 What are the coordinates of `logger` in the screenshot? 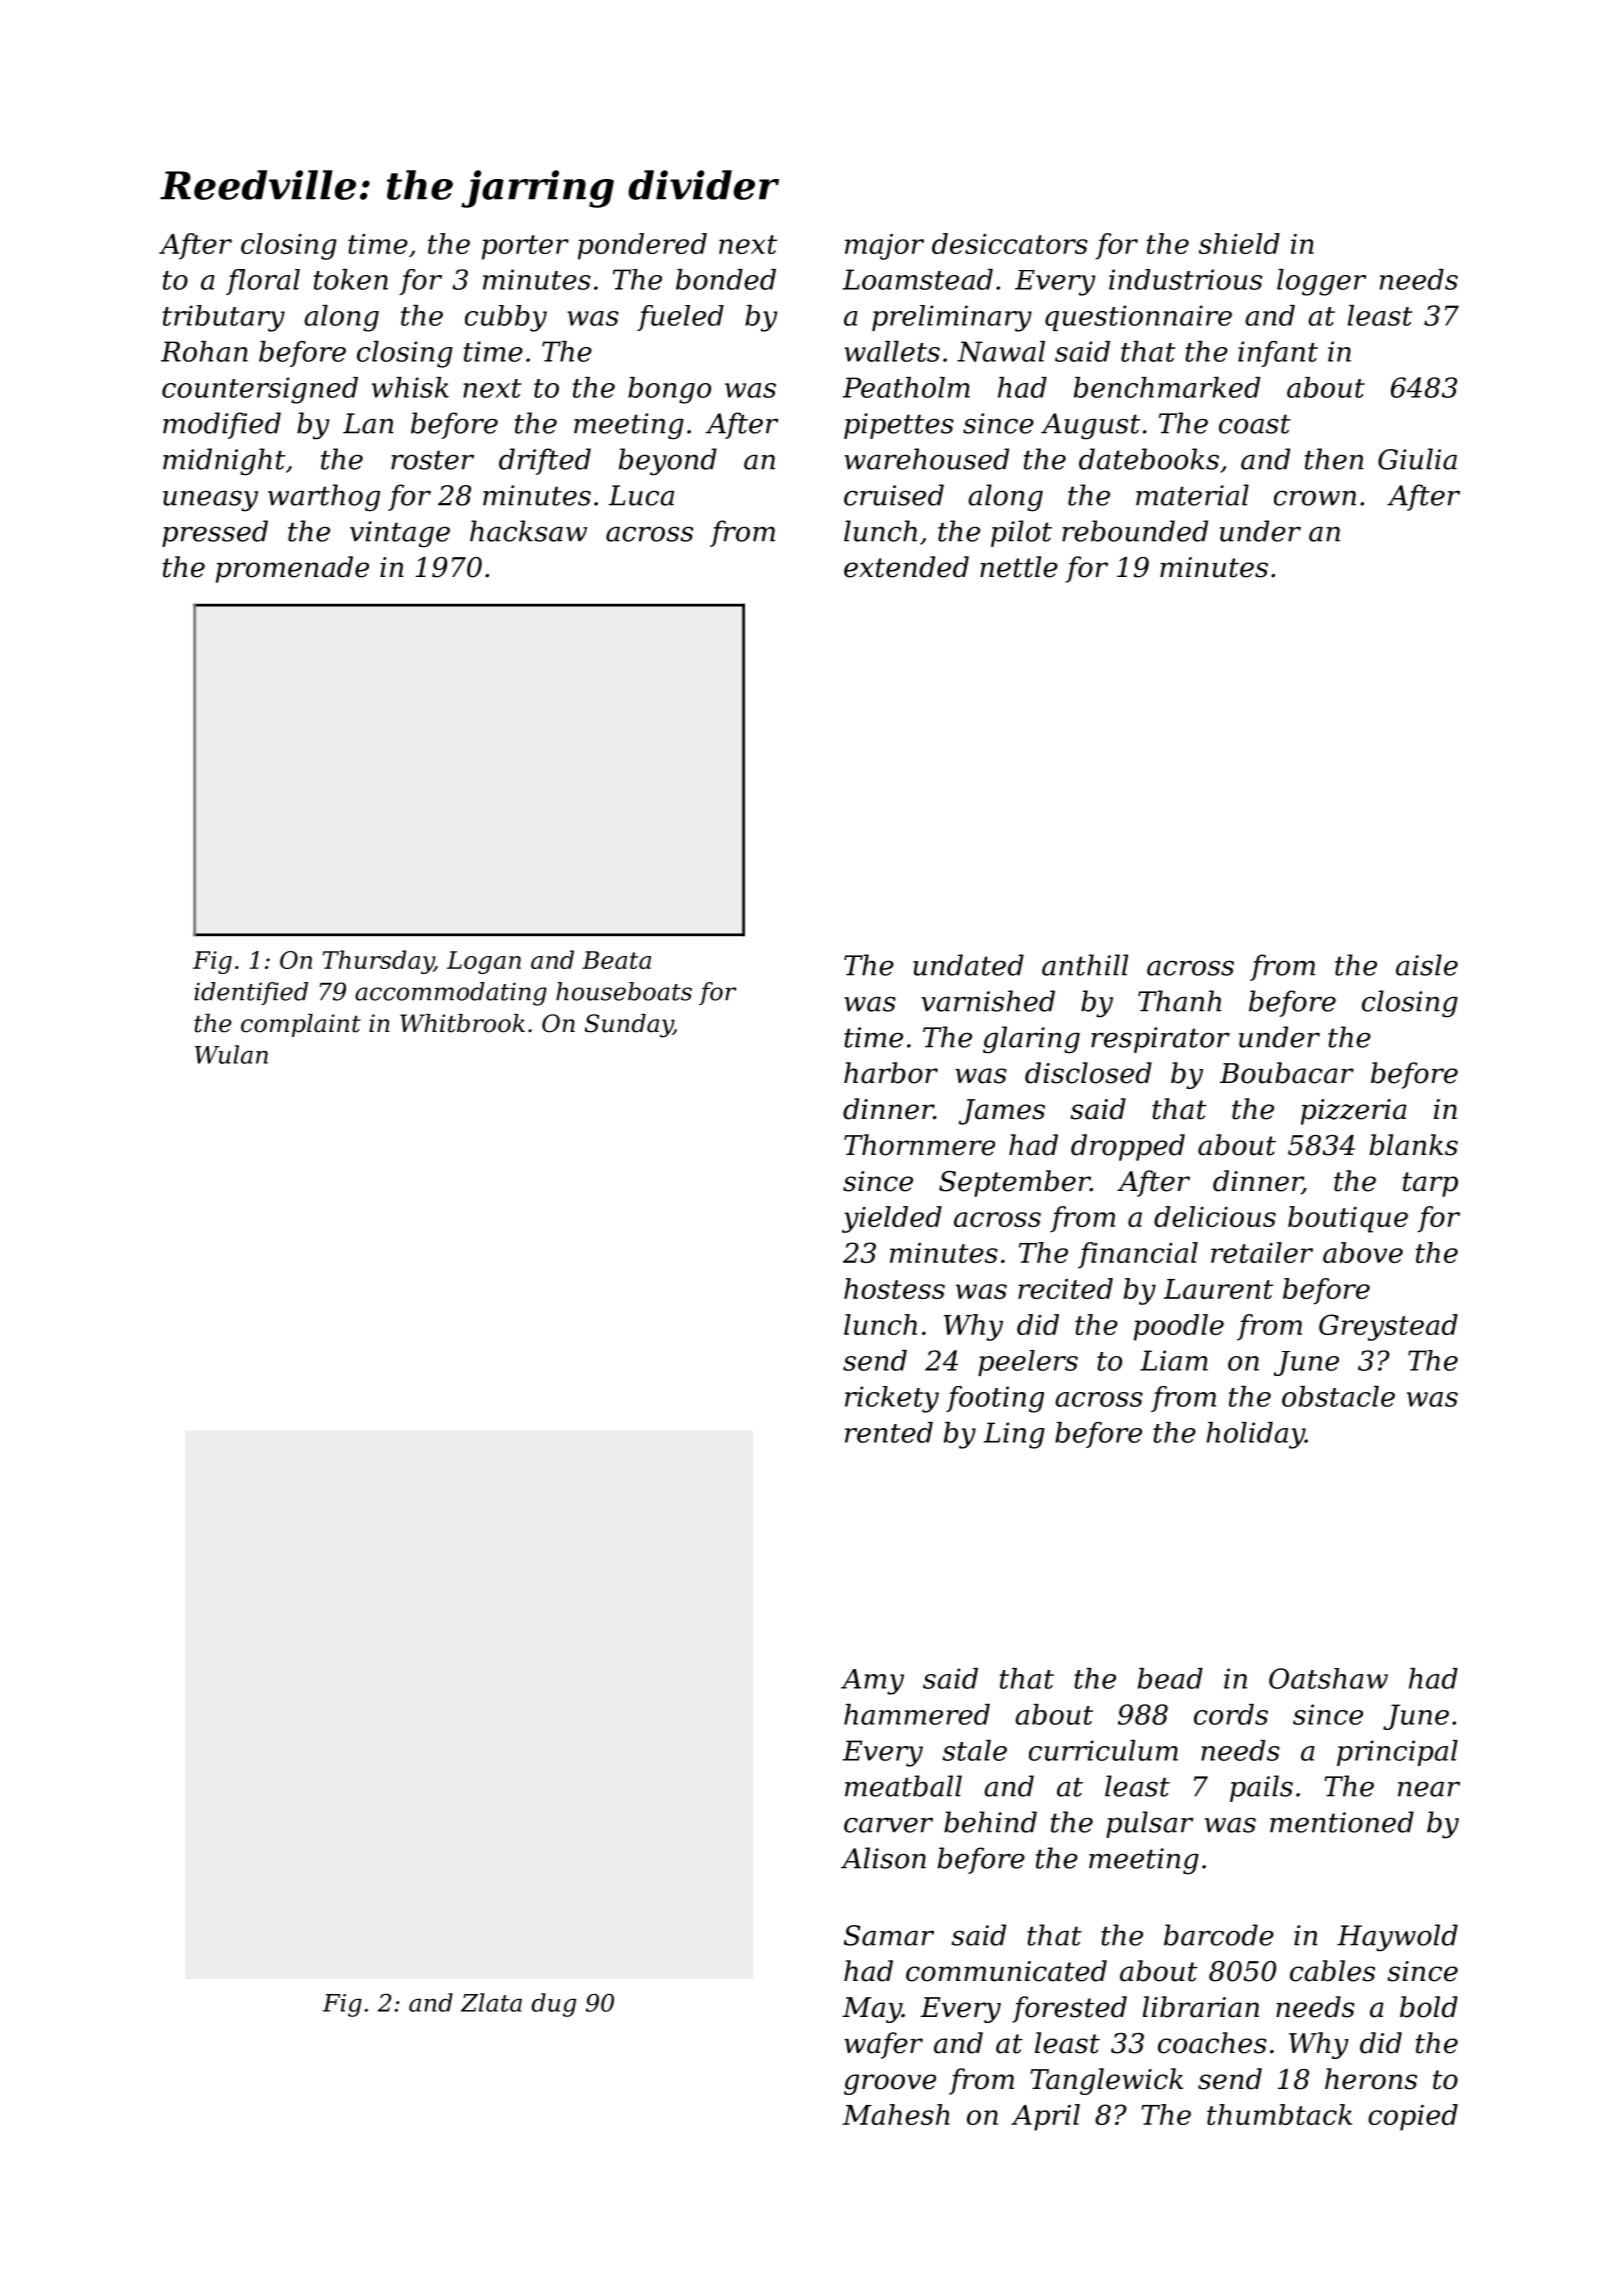 It's located at (1321, 282).
